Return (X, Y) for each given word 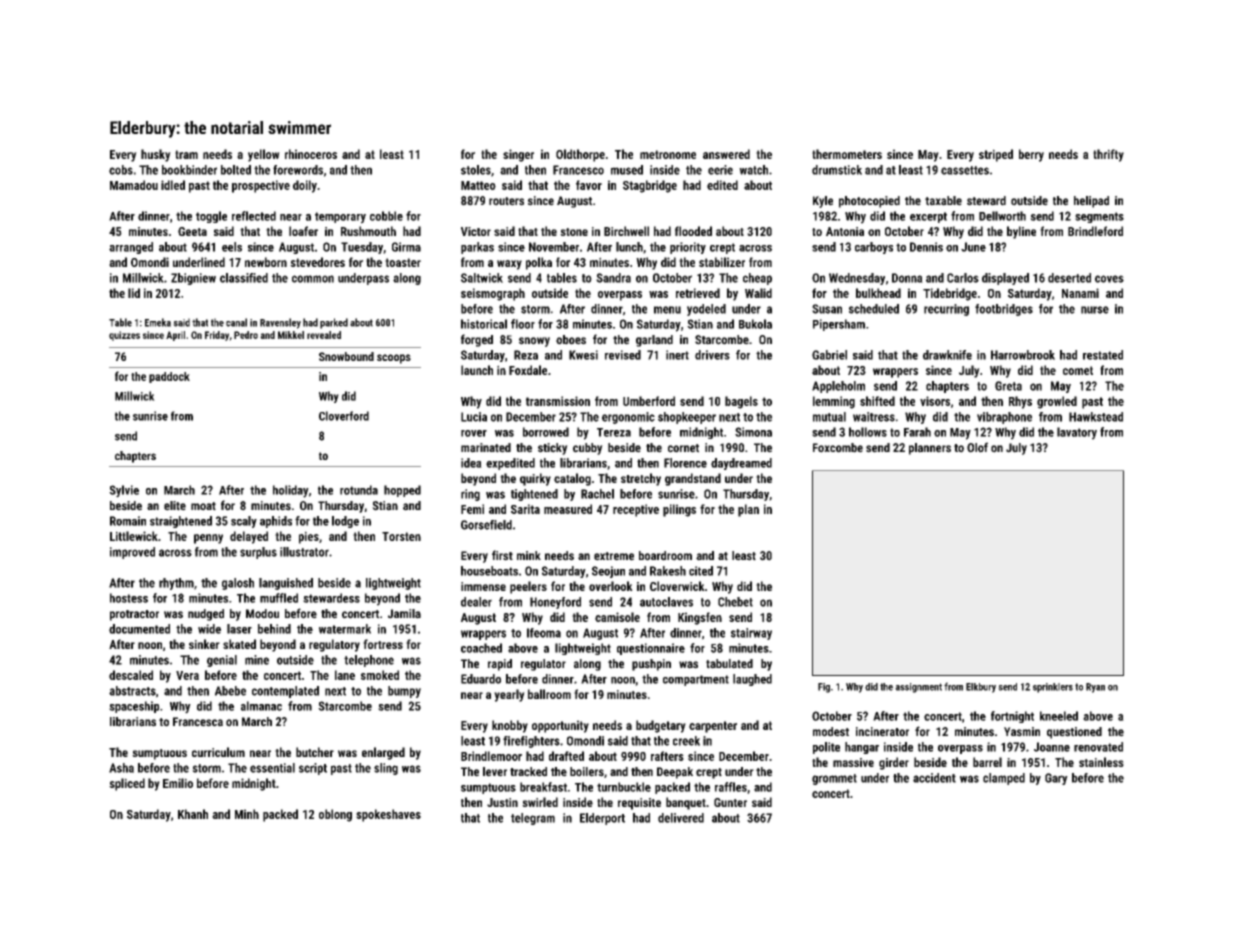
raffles (731, 787)
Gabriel (829, 355)
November (554, 247)
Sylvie (124, 491)
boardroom (665, 556)
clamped (1004, 779)
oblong (335, 815)
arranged (131, 248)
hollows (868, 432)
